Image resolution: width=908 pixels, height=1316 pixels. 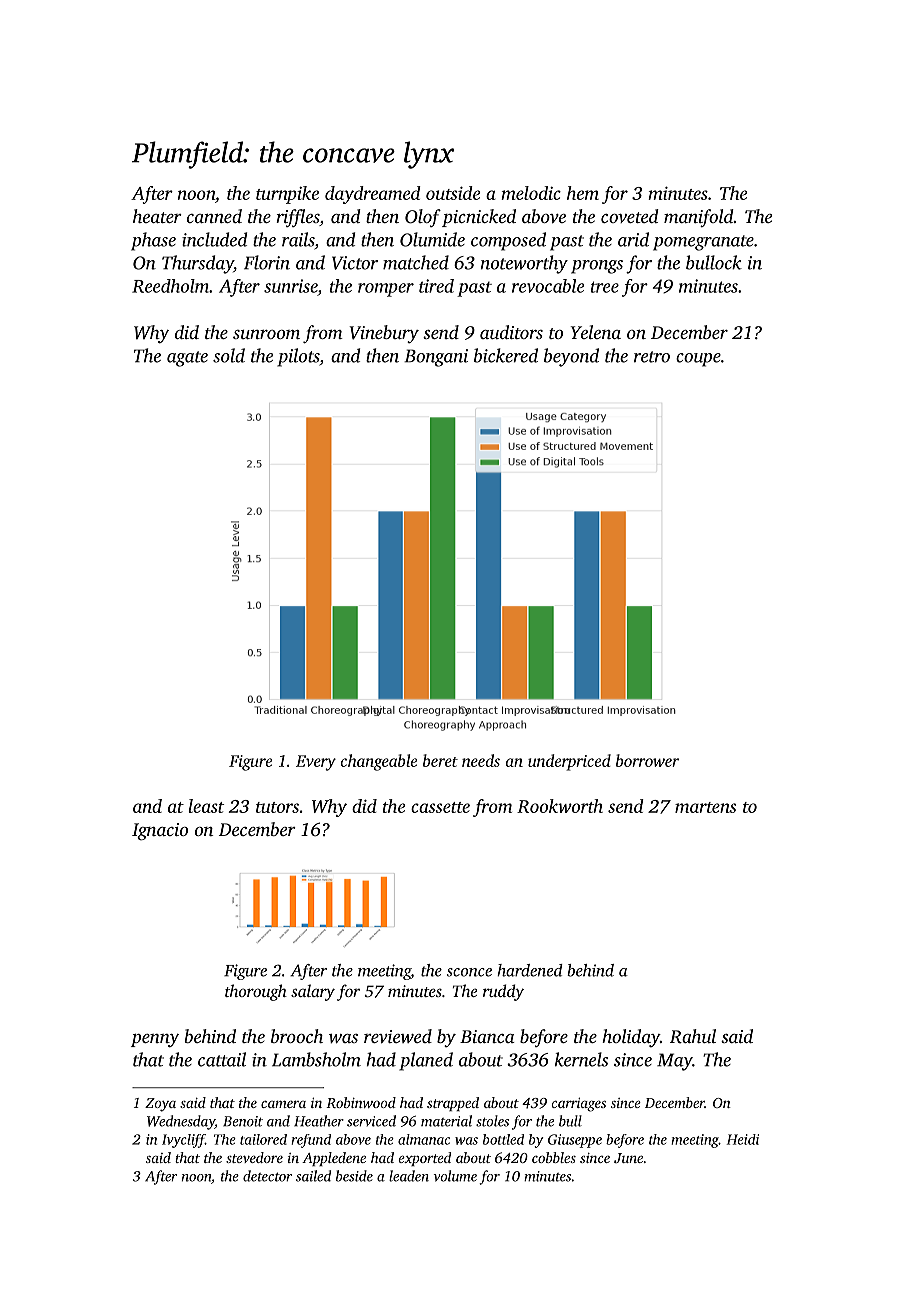 I want to click on needs, so click(x=481, y=760).
